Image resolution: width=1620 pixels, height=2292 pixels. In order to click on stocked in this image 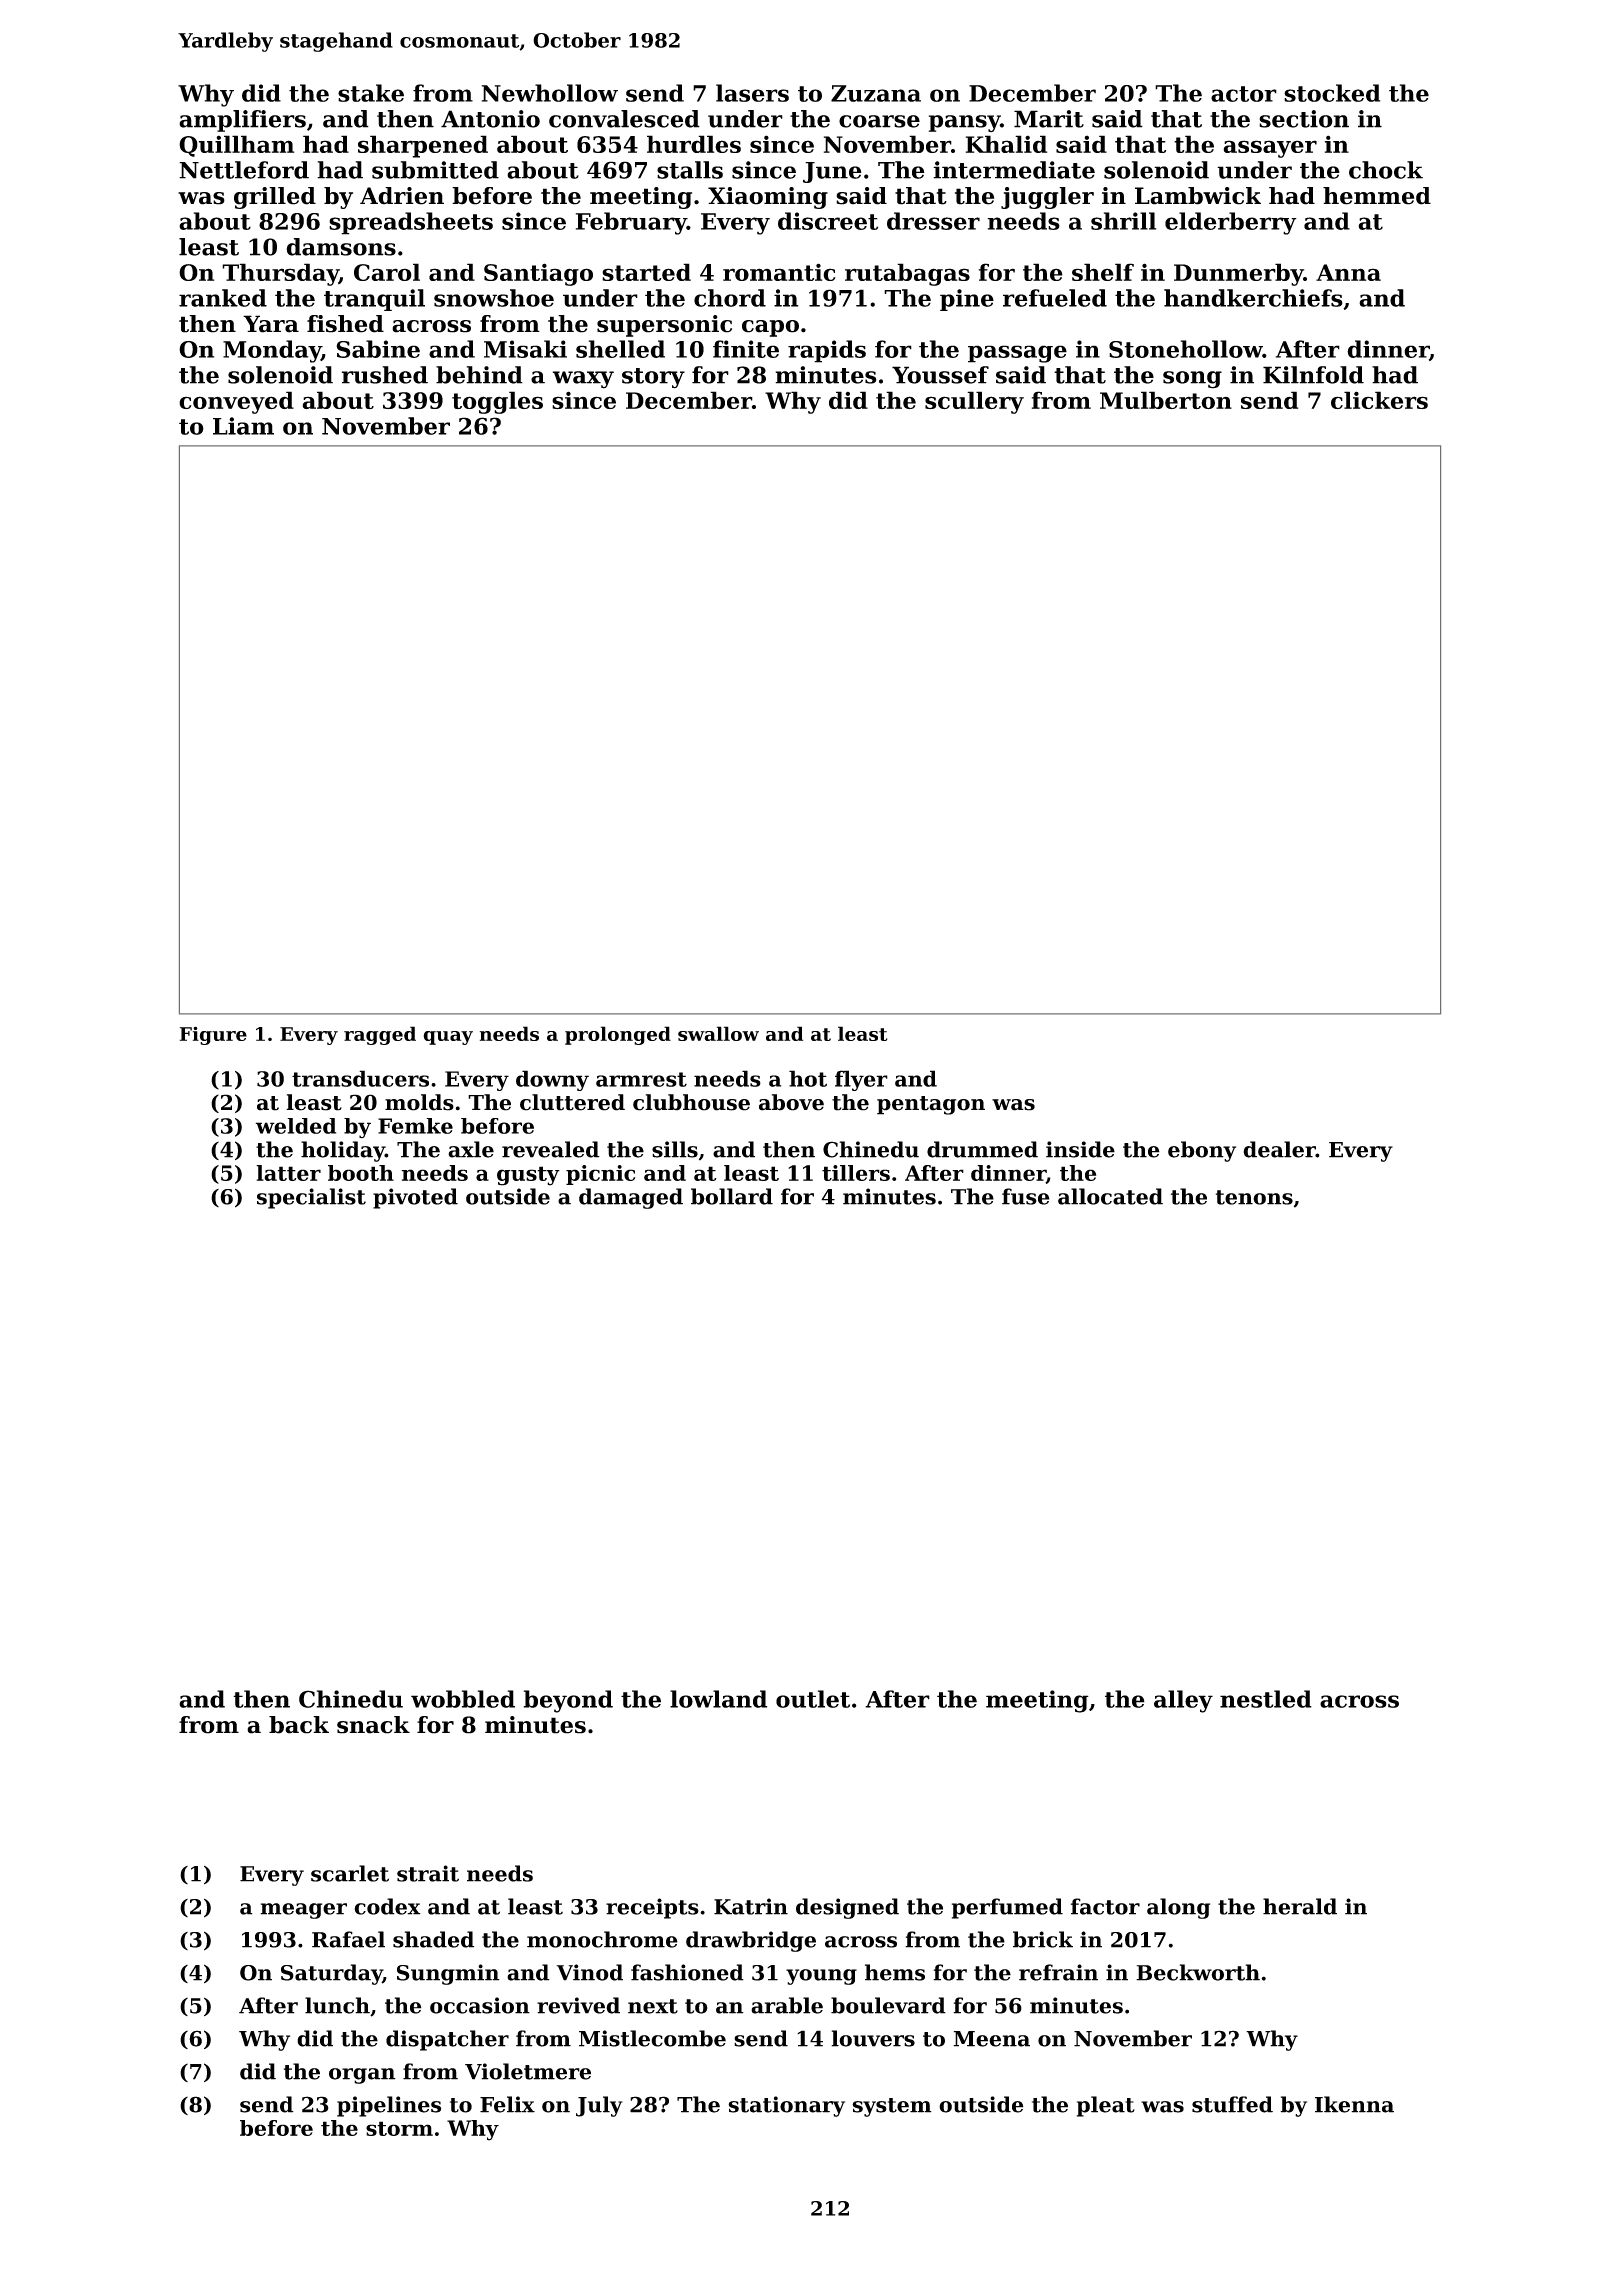, I will do `click(1332, 93)`.
